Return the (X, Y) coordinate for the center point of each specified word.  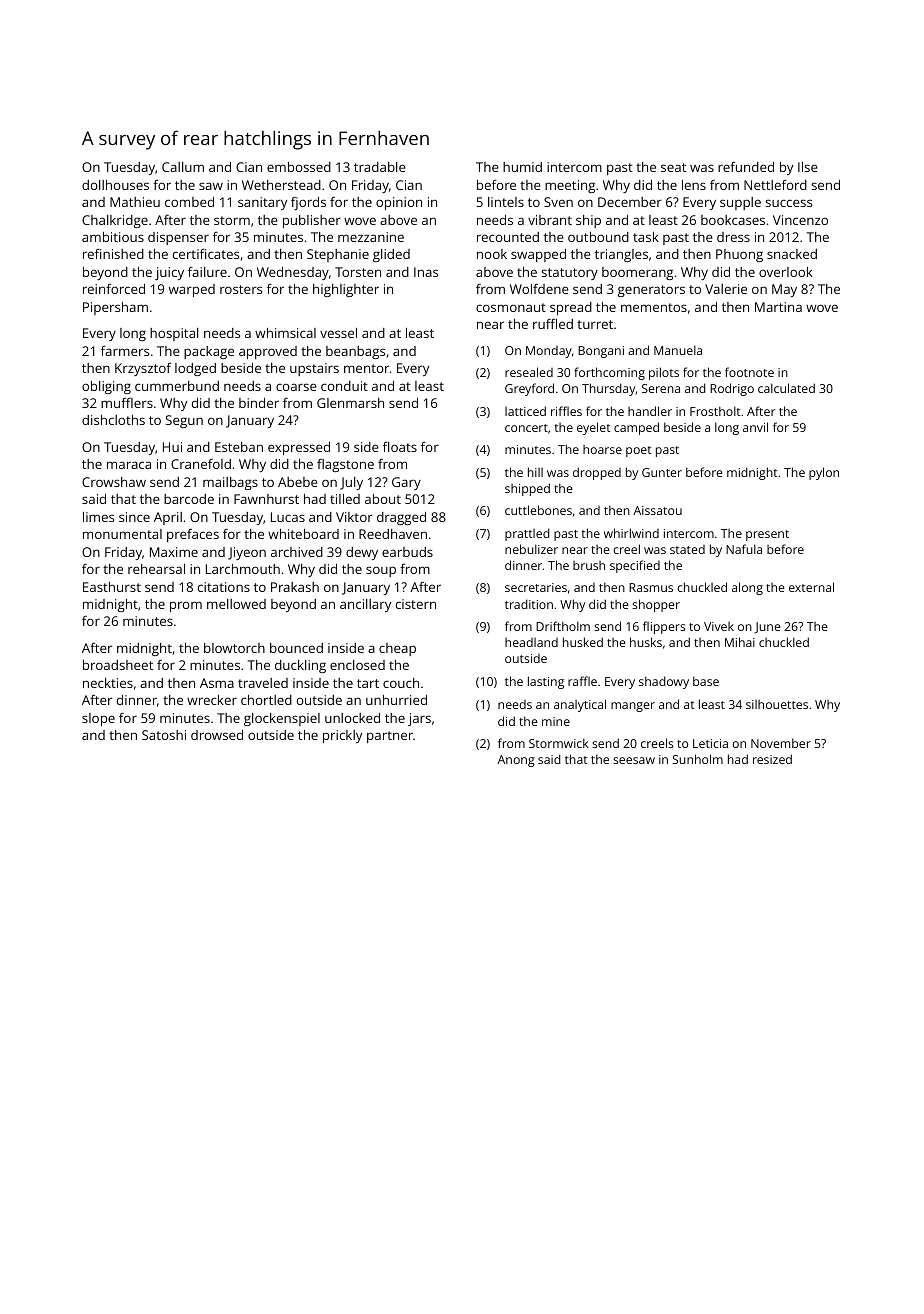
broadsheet (118, 665)
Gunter (662, 472)
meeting (570, 186)
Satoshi (164, 735)
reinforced (114, 289)
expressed (299, 448)
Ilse (808, 167)
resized (772, 759)
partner (390, 737)
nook (492, 254)
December (630, 202)
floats (400, 446)
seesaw (634, 760)
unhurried (396, 700)
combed (189, 202)
